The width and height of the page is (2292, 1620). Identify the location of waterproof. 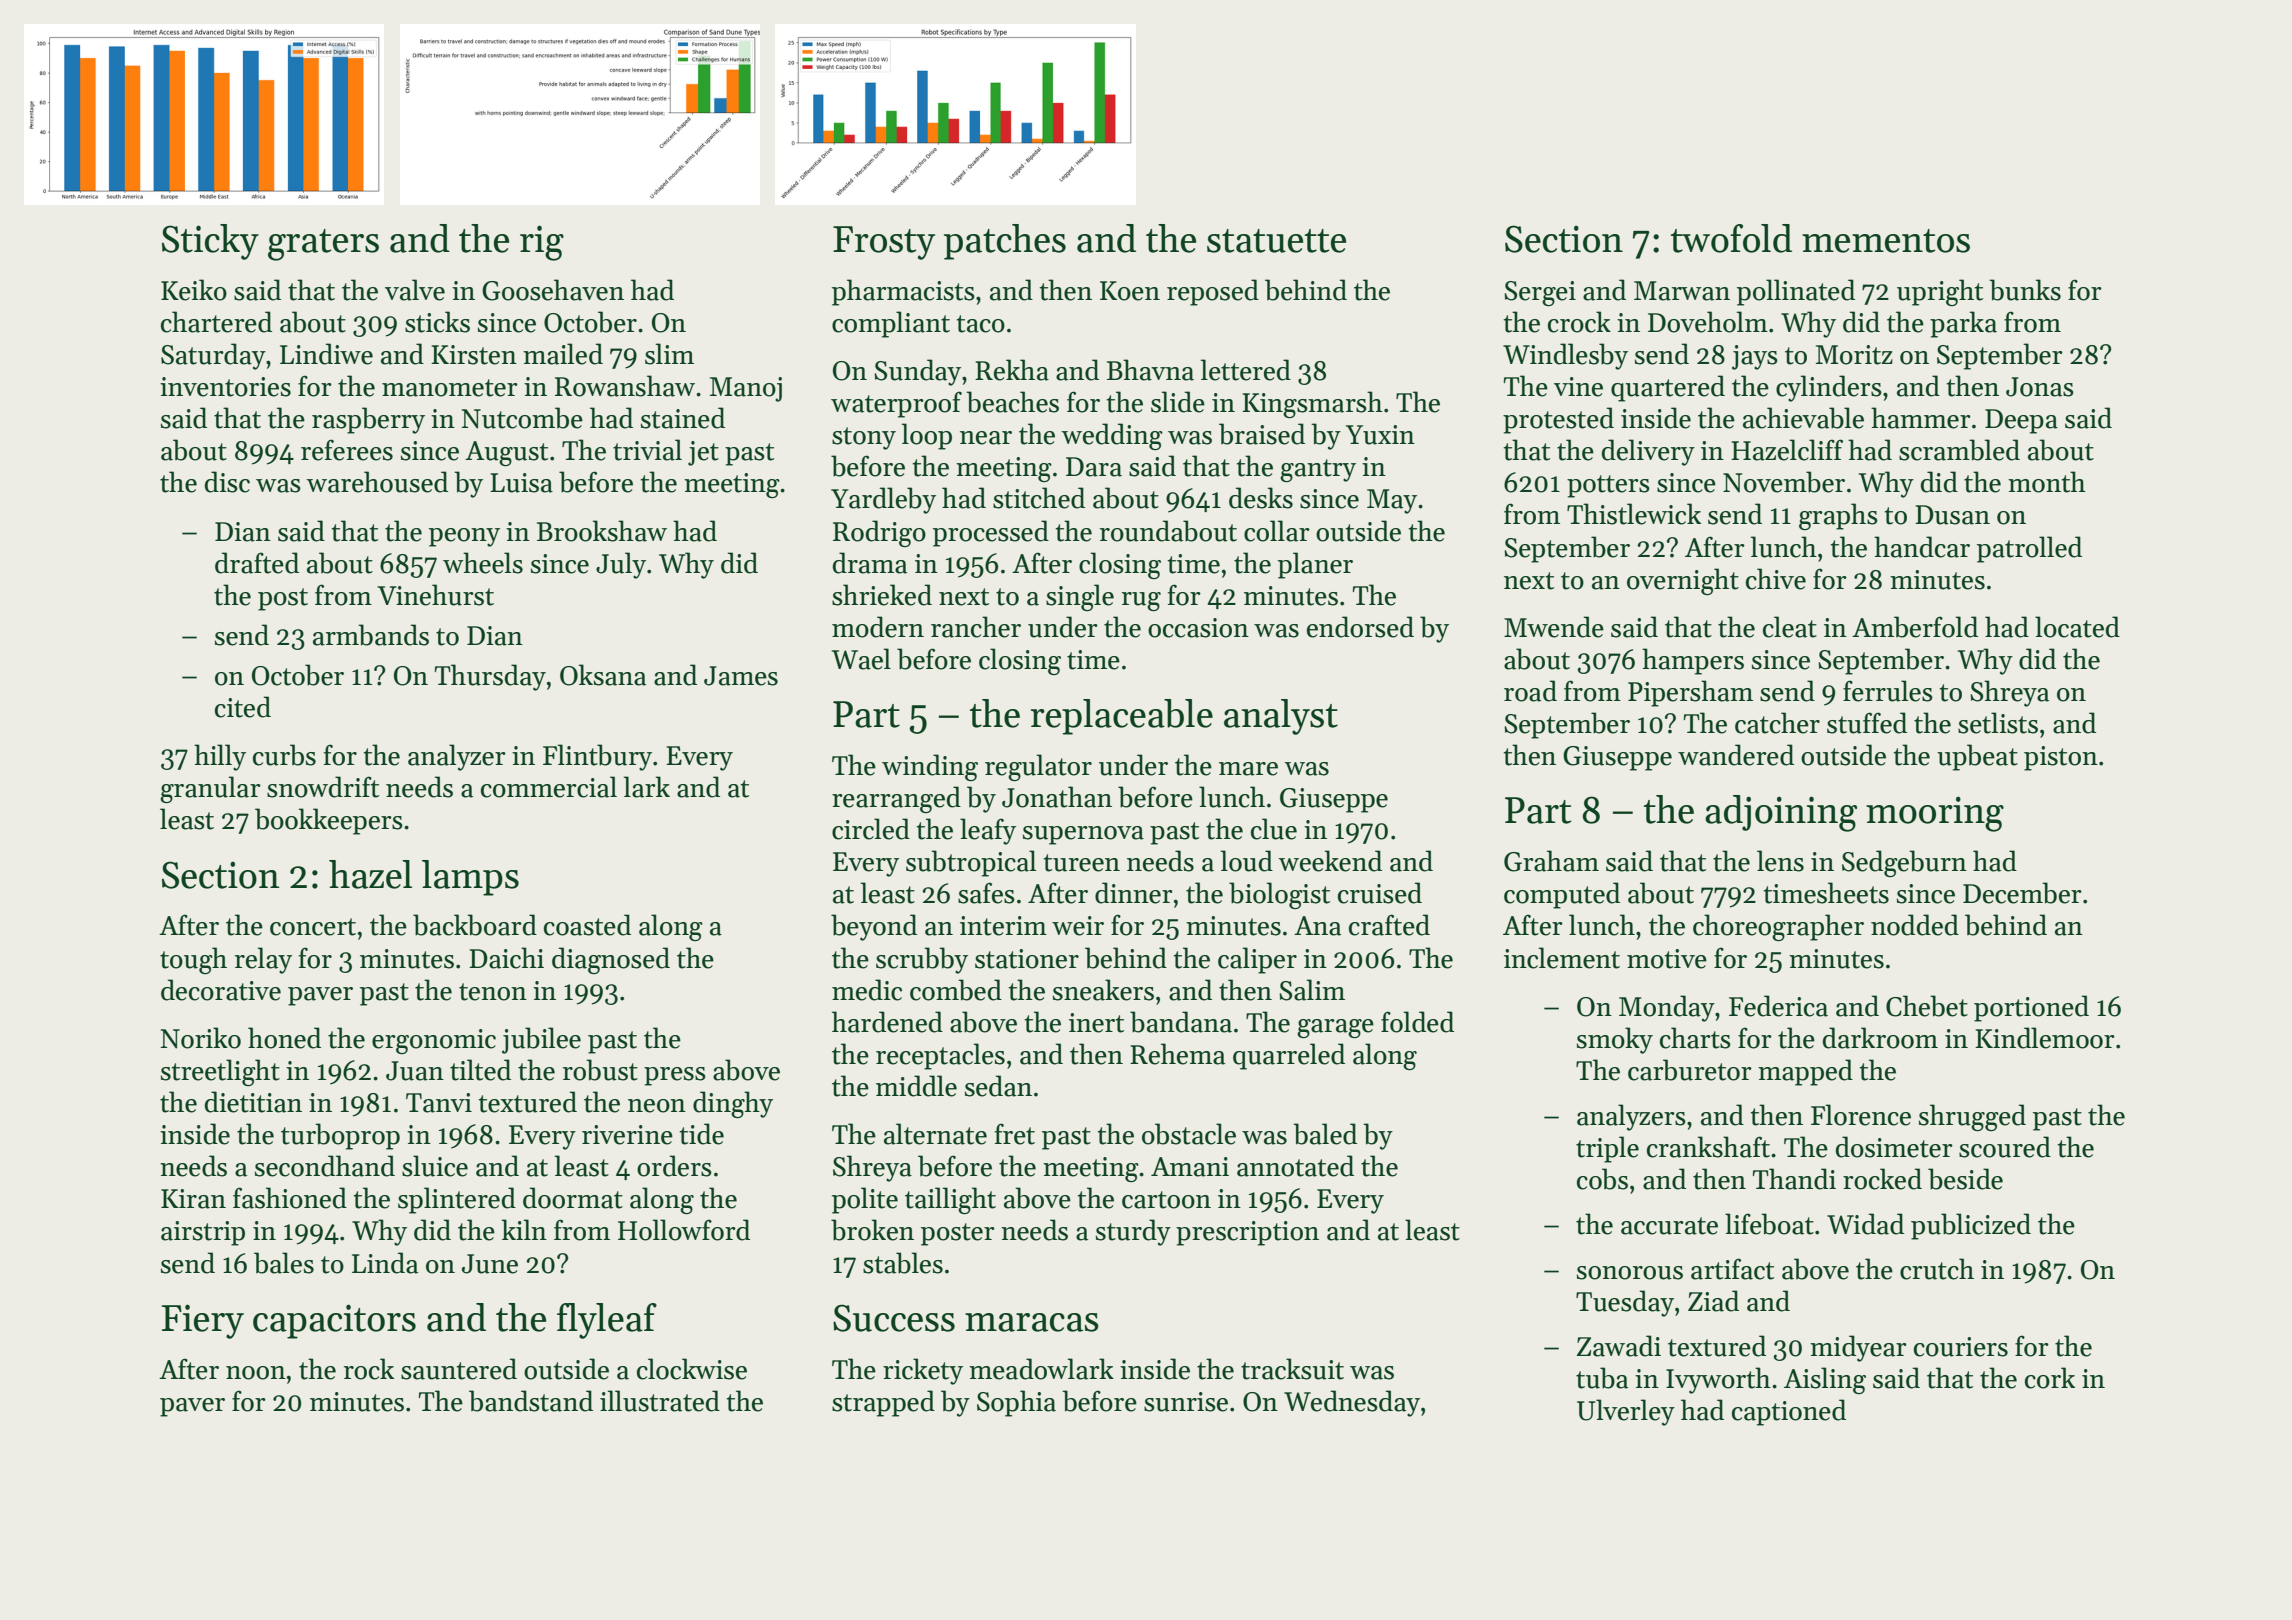
(896, 404).
